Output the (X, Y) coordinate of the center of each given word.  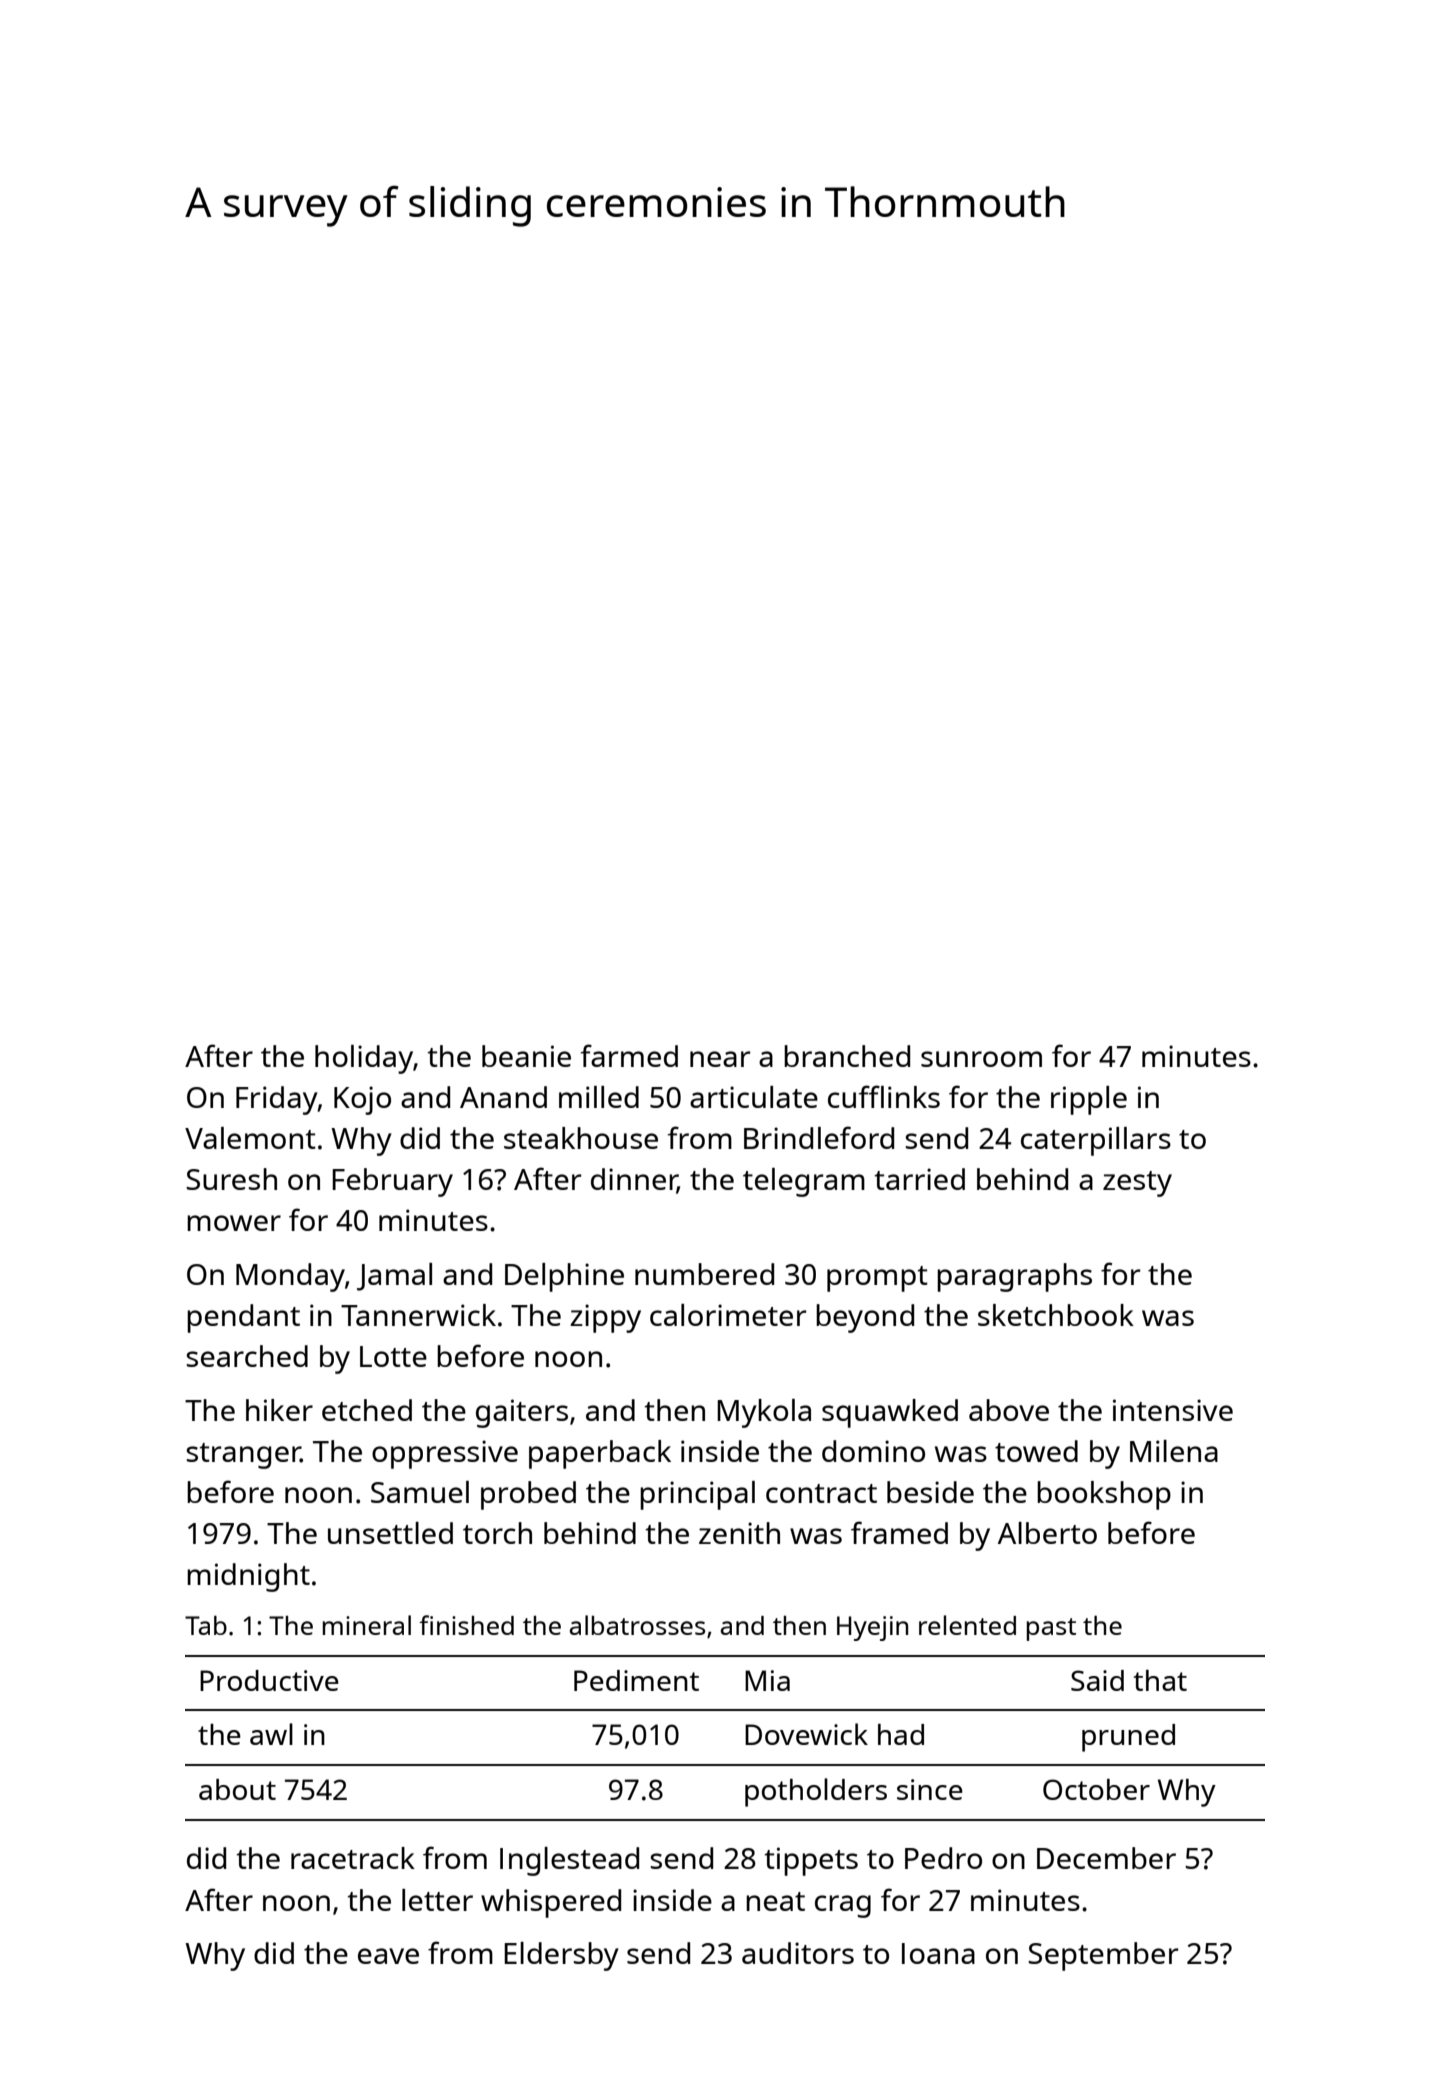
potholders (816, 1792)
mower (234, 1223)
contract (821, 1493)
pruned (1128, 1738)
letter (437, 1900)
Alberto (1047, 1533)
